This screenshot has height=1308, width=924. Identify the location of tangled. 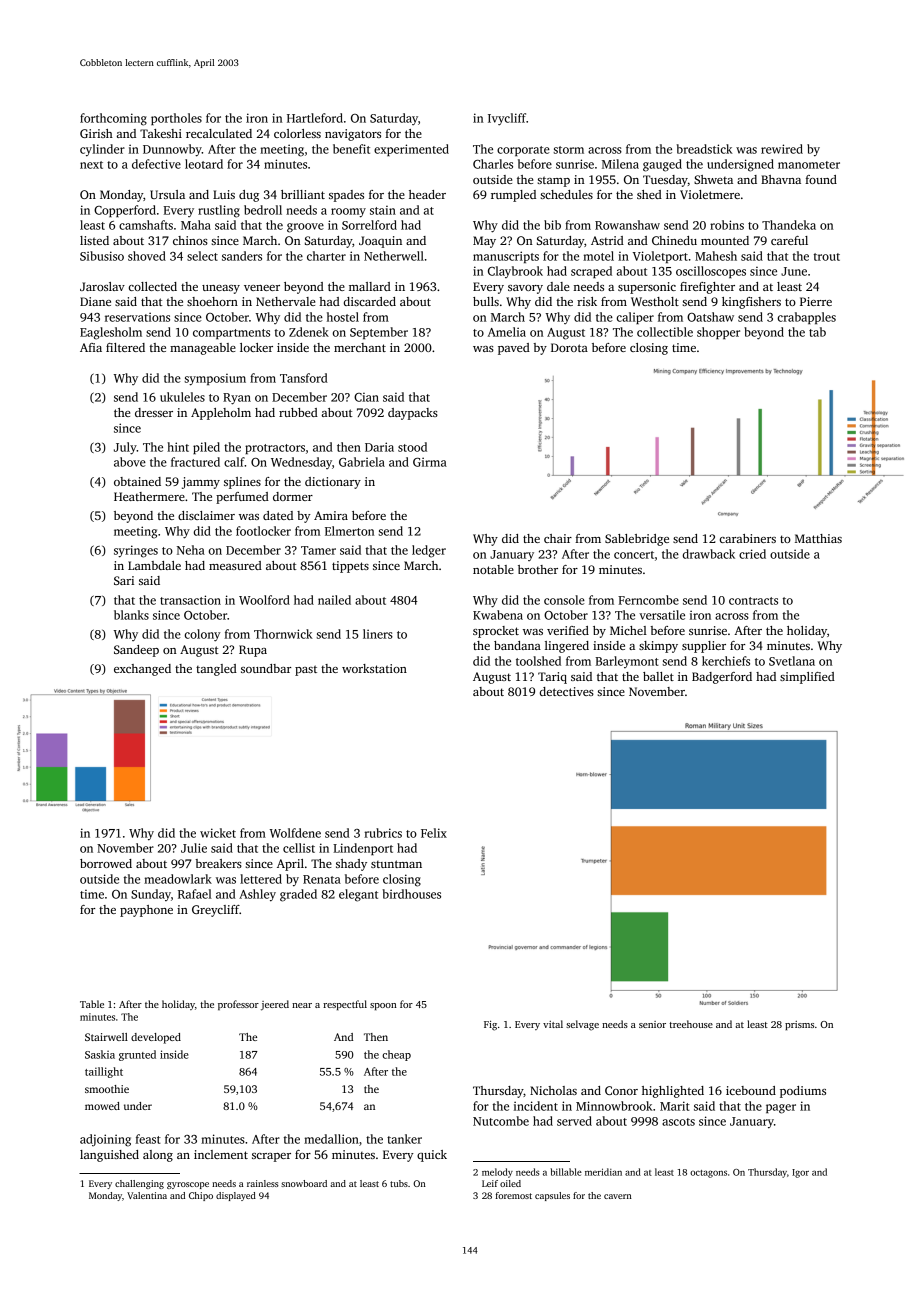
(216, 670).
